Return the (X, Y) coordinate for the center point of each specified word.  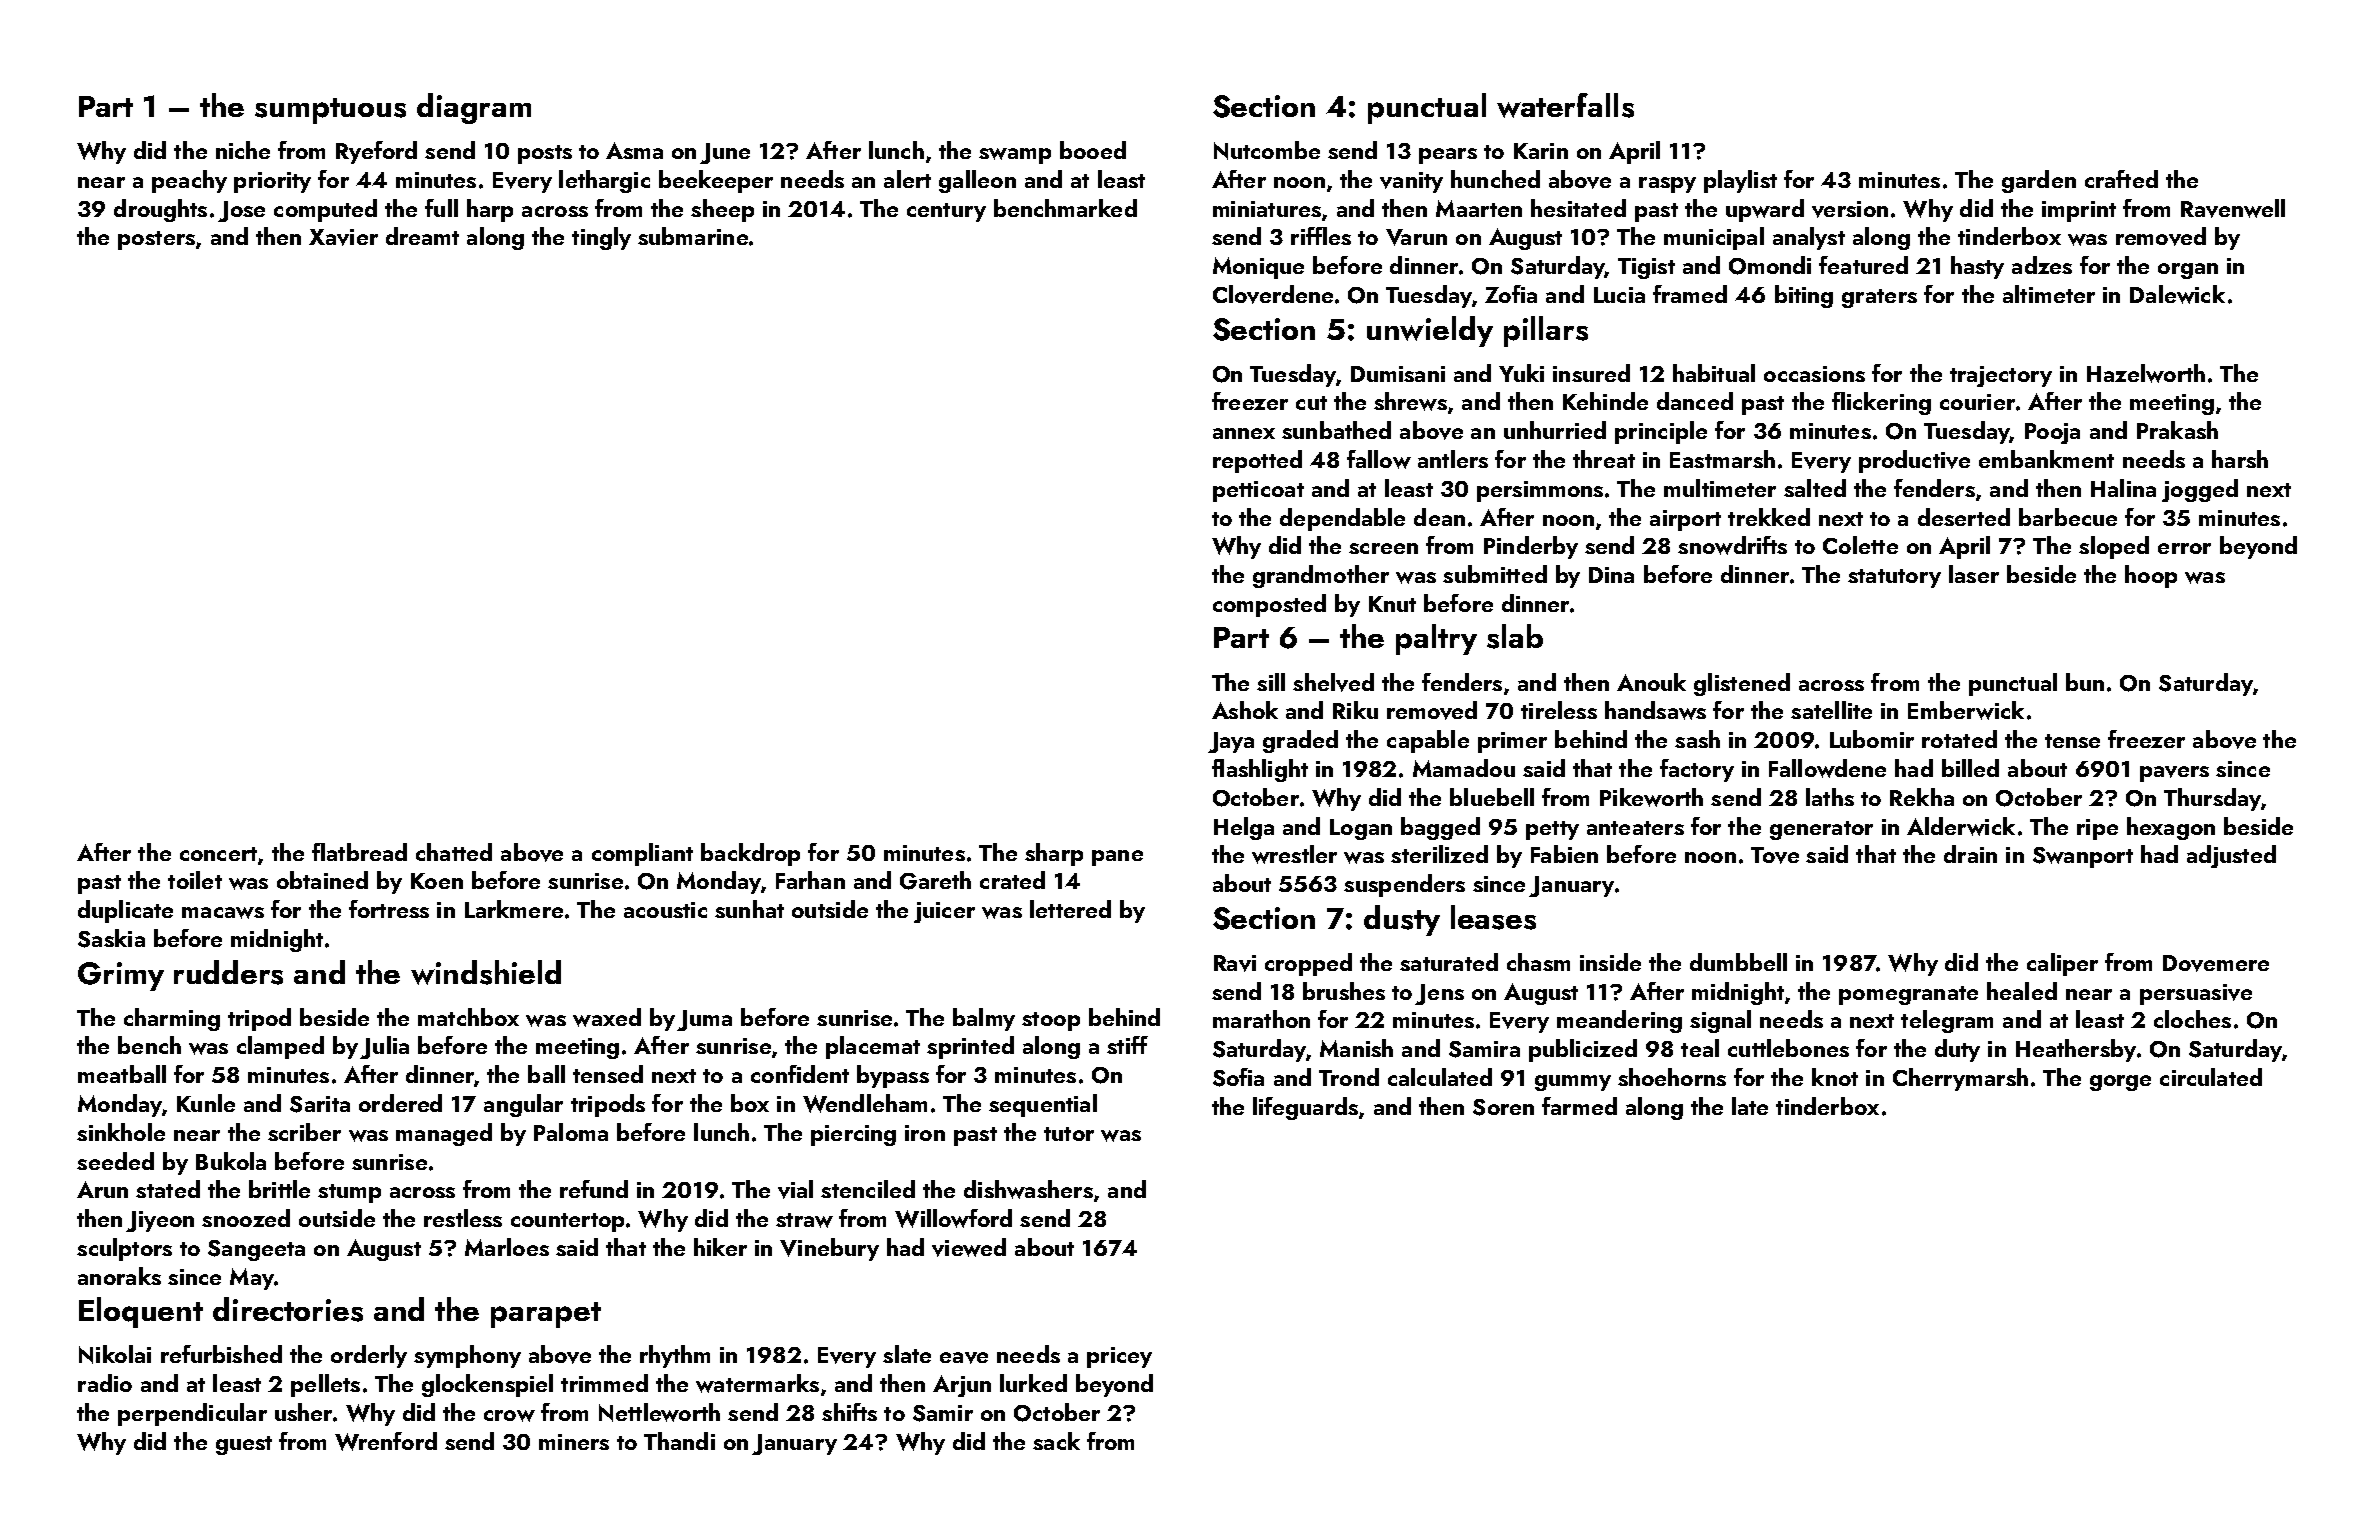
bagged (1440, 828)
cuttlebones (1788, 1048)
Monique (1258, 268)
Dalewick (2177, 294)
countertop (567, 1222)
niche (243, 150)
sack (1056, 1441)
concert (218, 854)
